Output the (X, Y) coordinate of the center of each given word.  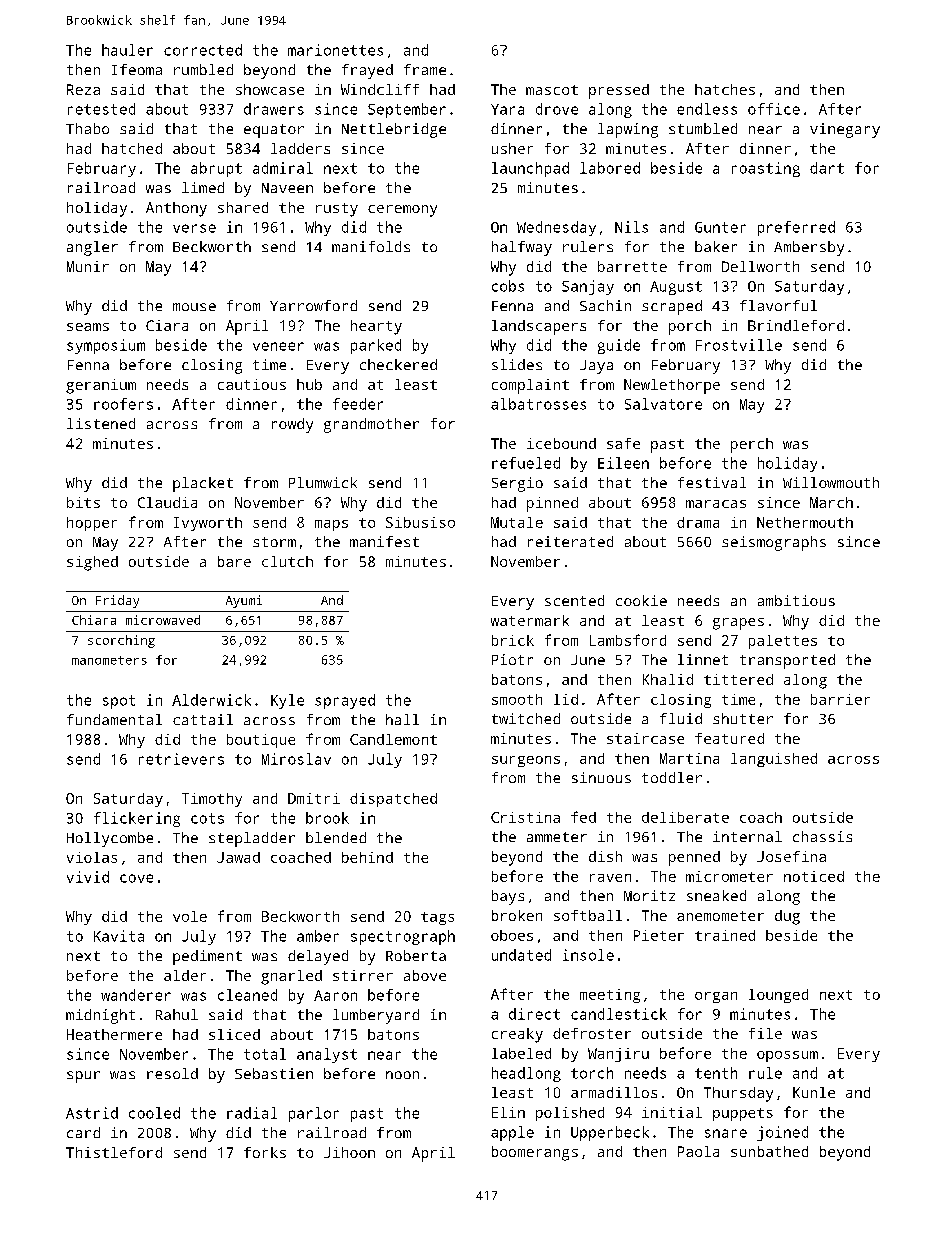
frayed (367, 71)
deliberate (685, 817)
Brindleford (796, 325)
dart (827, 168)
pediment (207, 957)
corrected (203, 50)
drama (698, 522)
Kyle (287, 701)
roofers (123, 404)
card (83, 1132)
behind (367, 857)
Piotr (512, 659)
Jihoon (349, 1152)
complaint (530, 386)
